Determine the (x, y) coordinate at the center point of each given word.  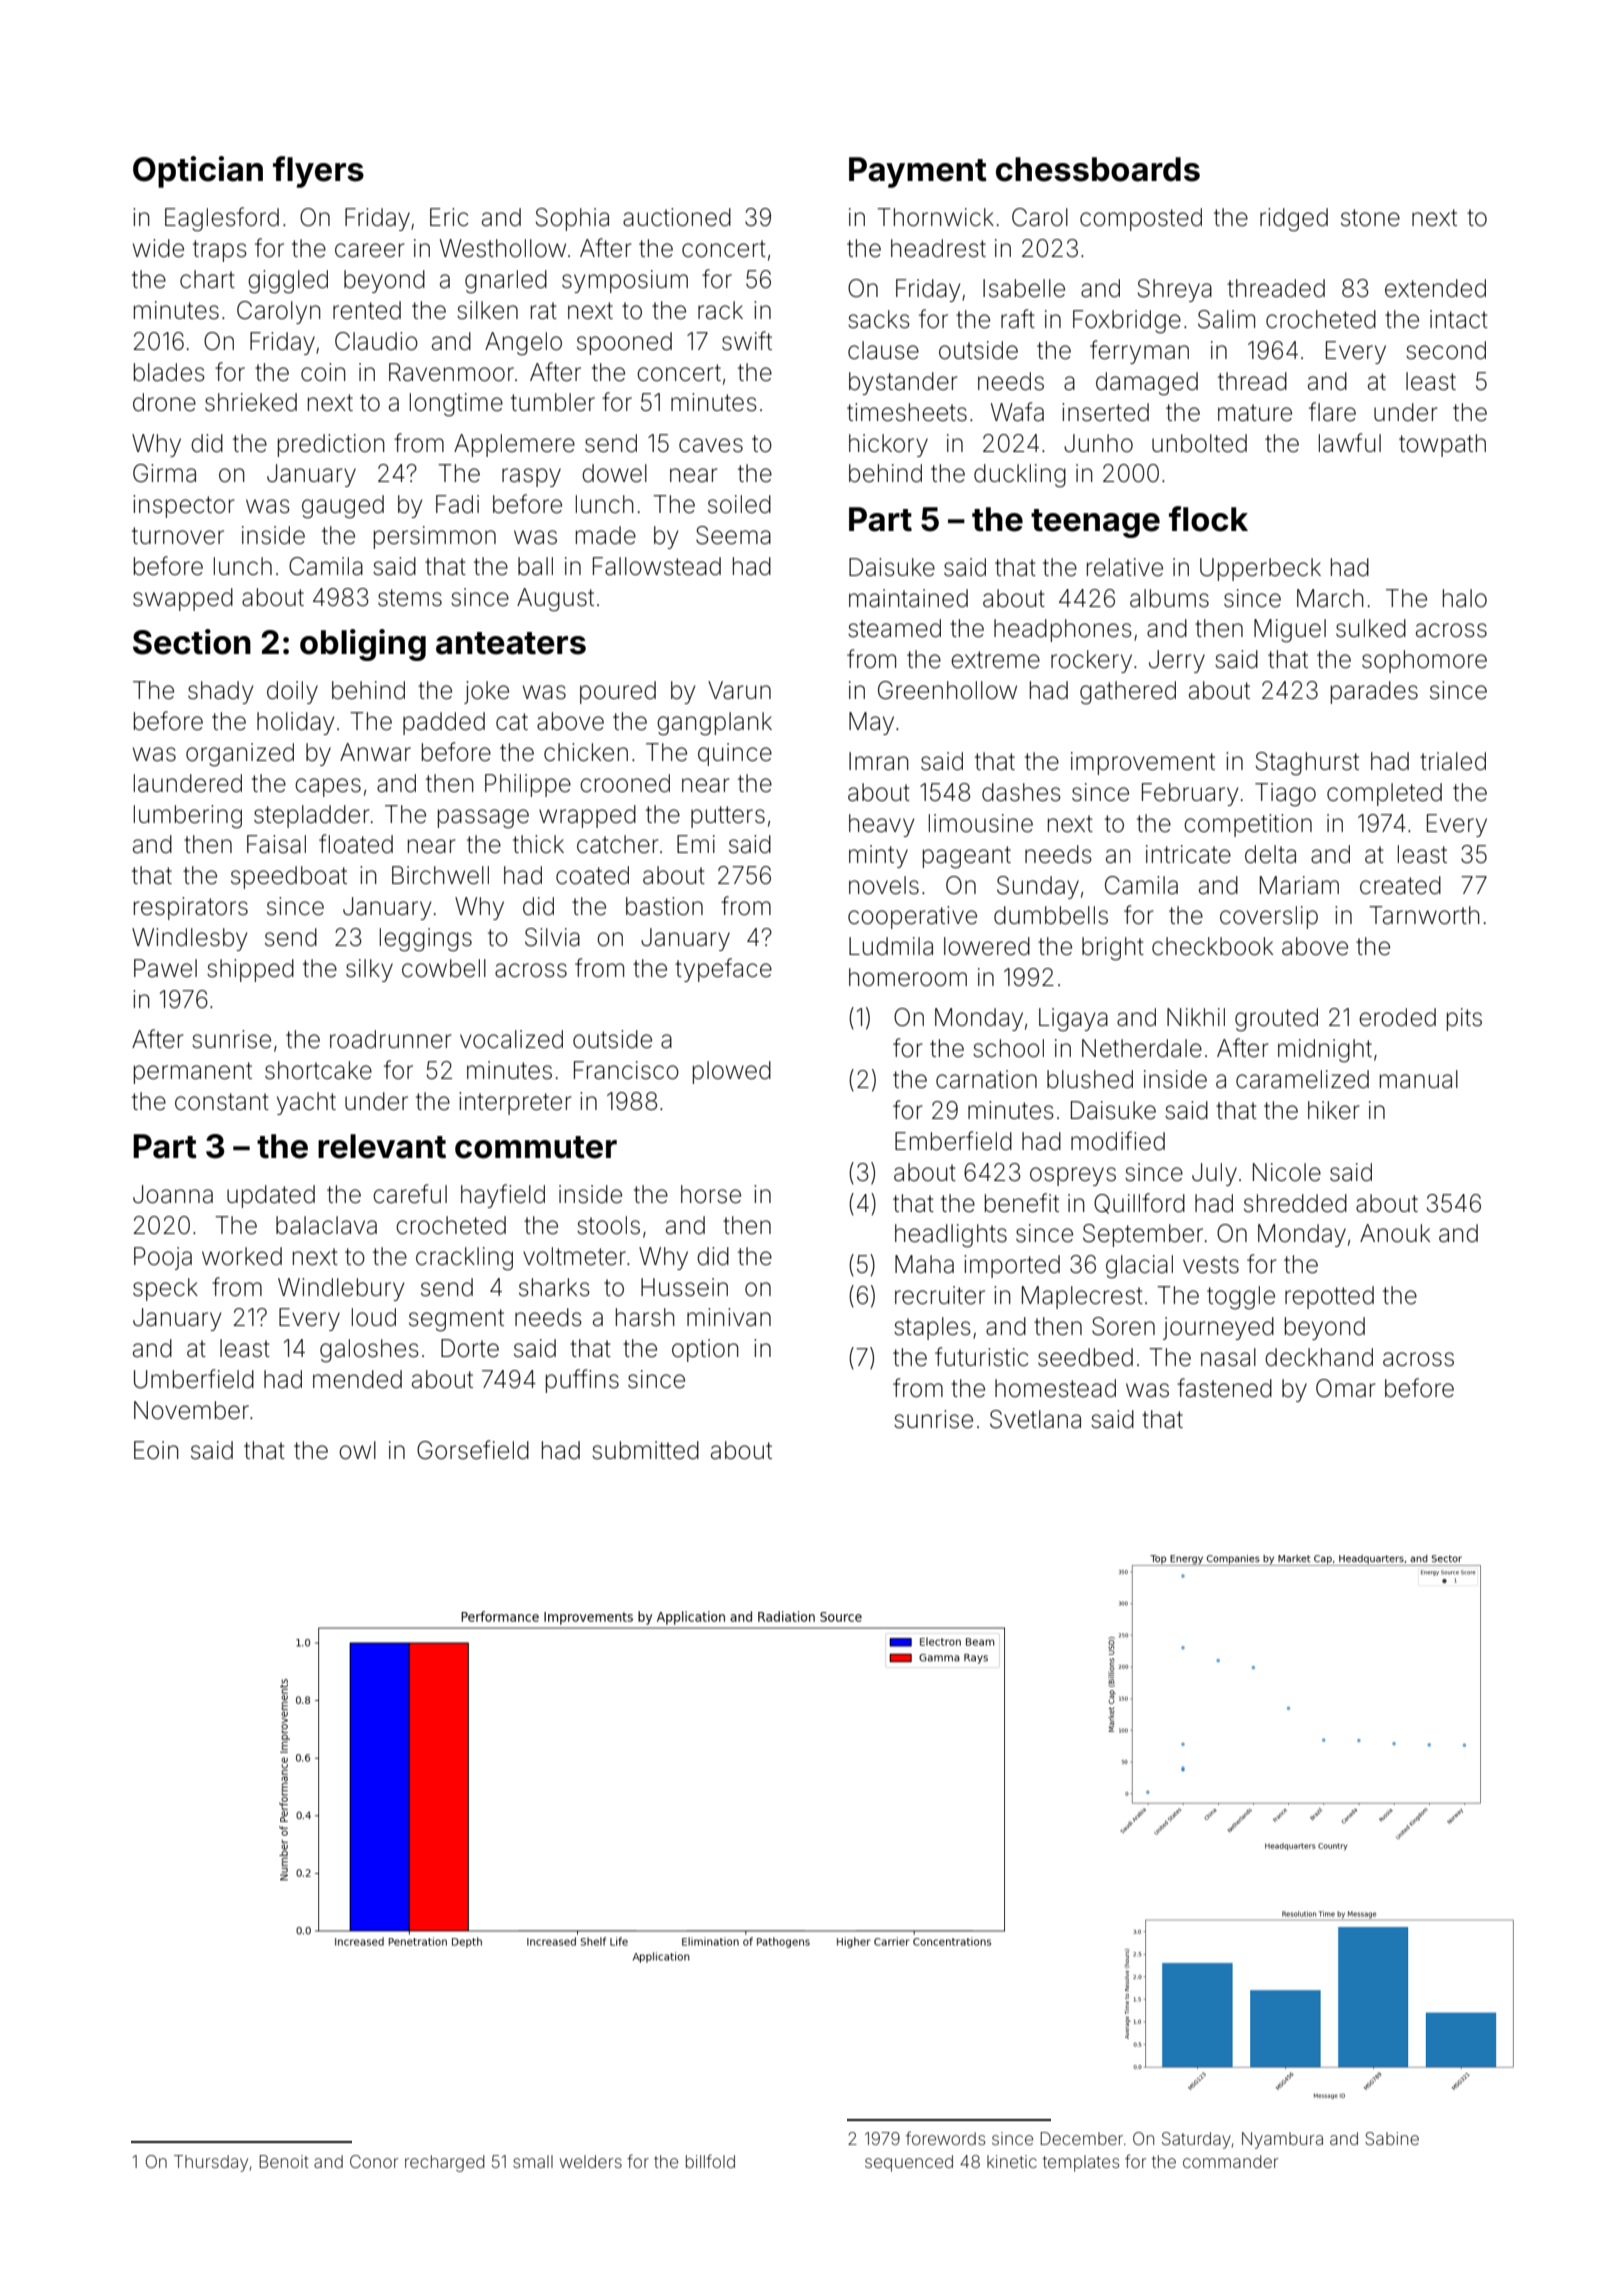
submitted (645, 1450)
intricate (1188, 854)
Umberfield (194, 1379)
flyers (318, 172)
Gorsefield (473, 1450)
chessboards (1098, 169)
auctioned (677, 217)
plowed (732, 1072)
